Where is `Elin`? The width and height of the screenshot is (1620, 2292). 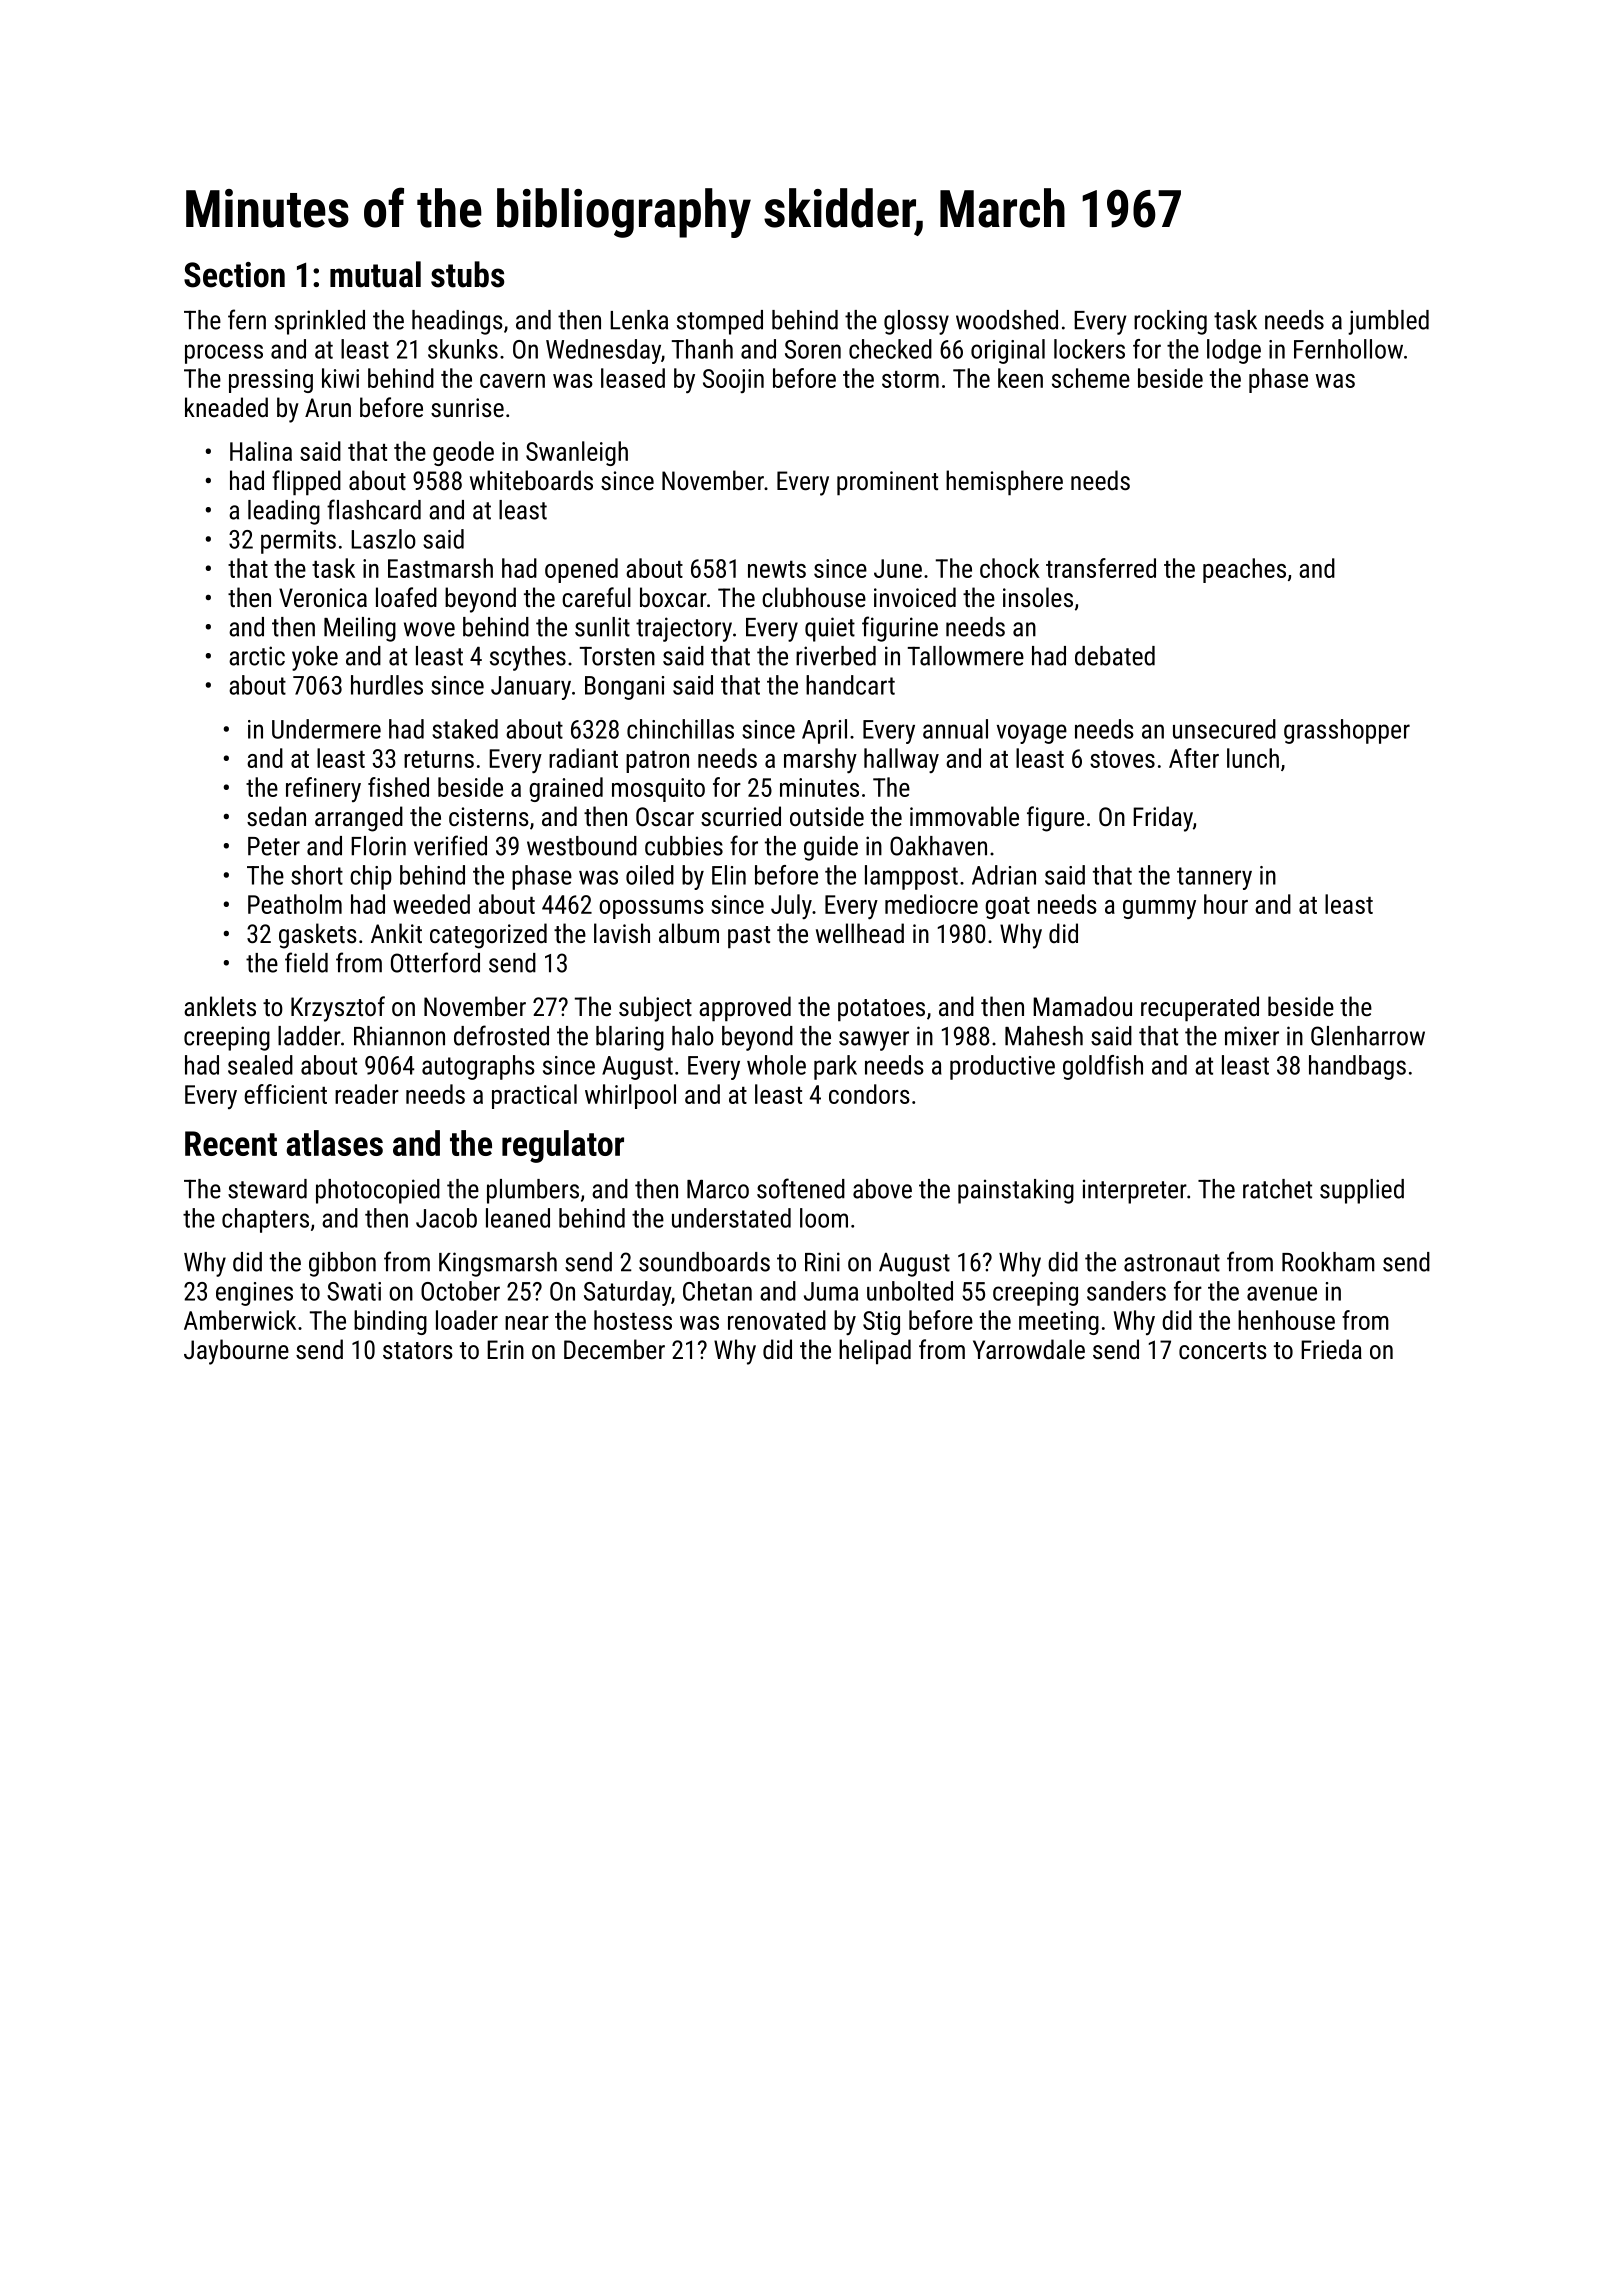 Elin is located at coordinates (729, 875).
